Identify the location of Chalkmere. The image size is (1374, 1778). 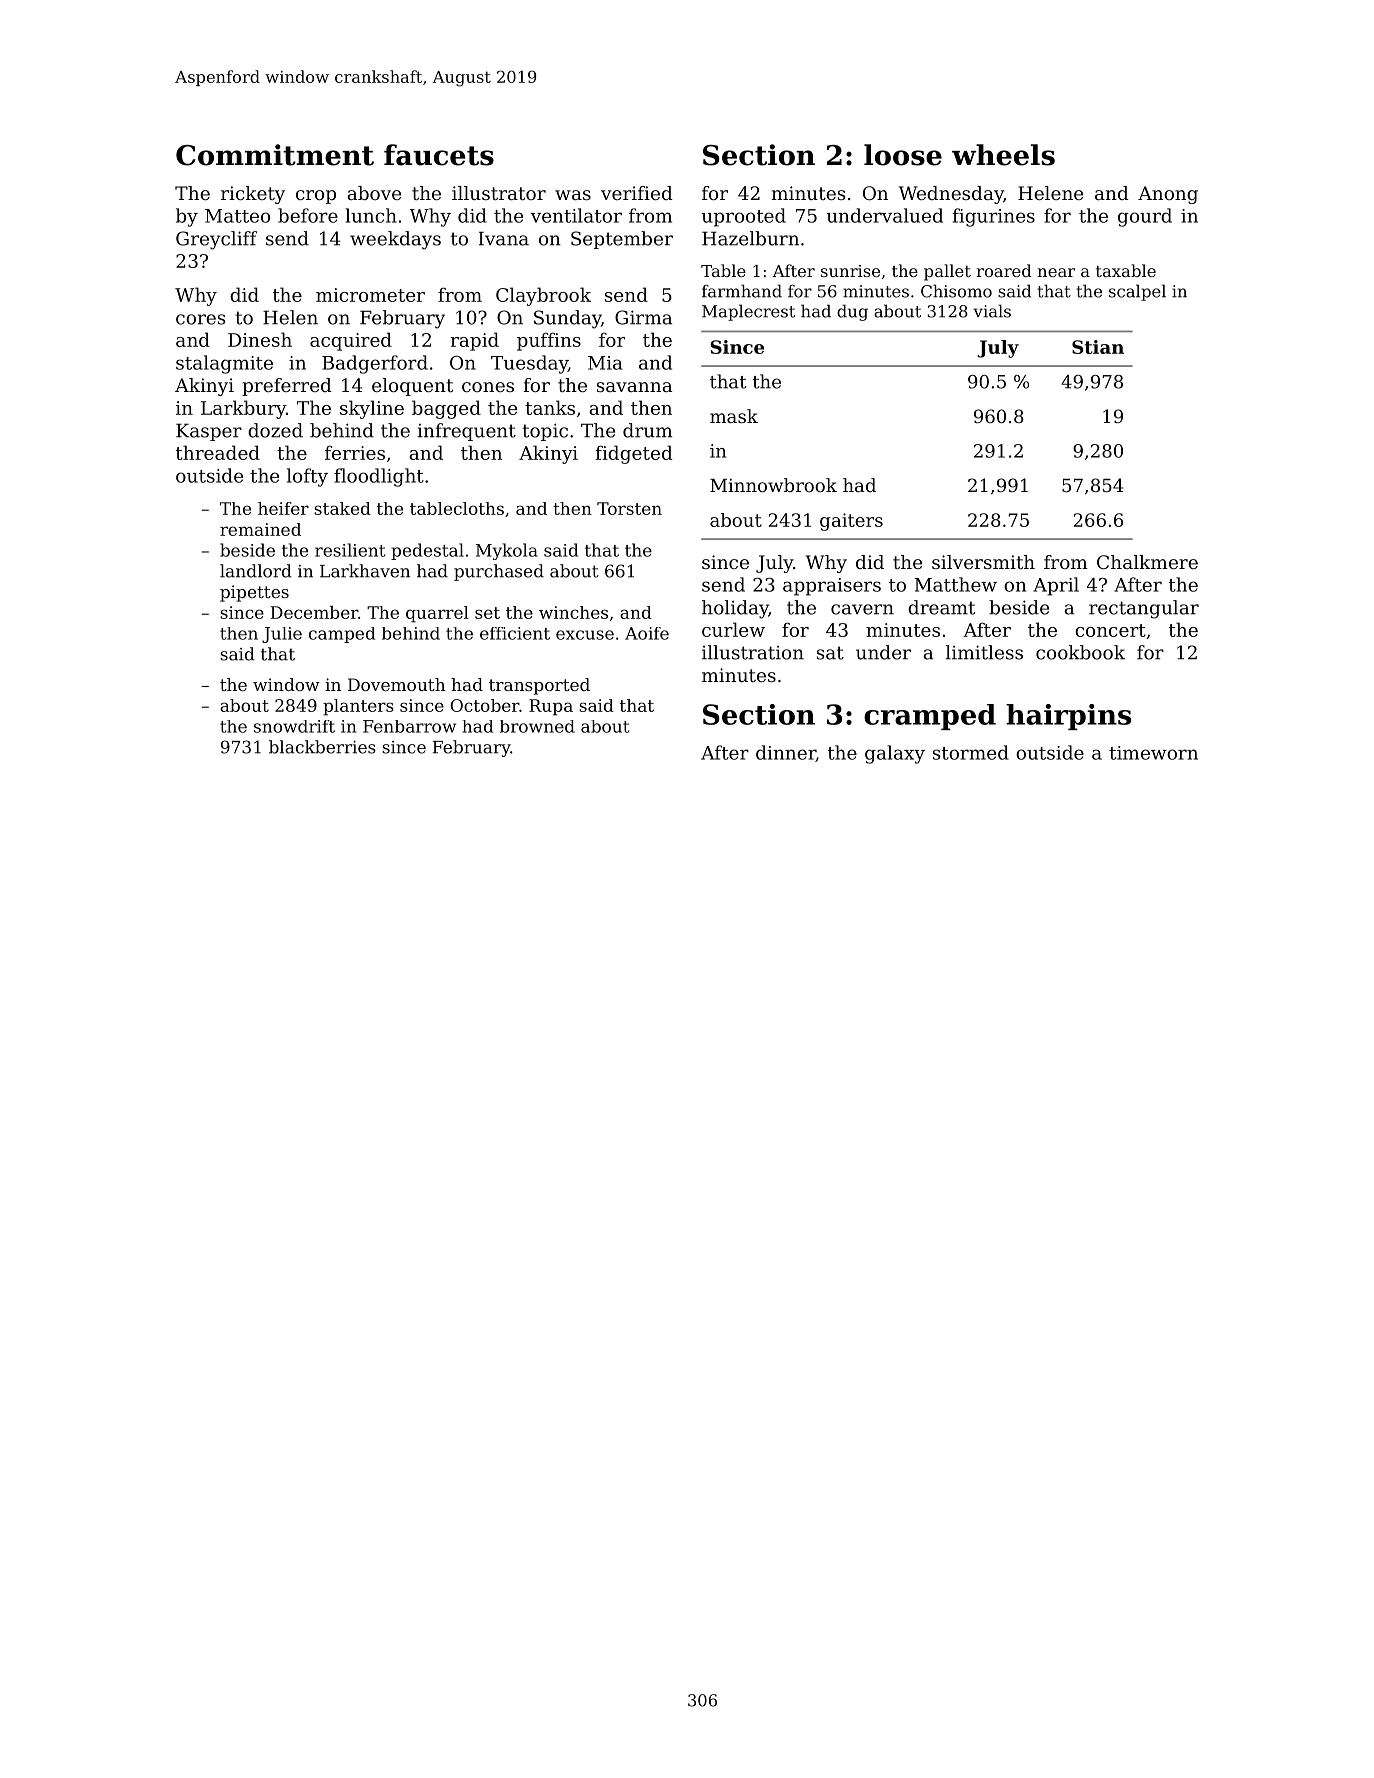
(1147, 562).
